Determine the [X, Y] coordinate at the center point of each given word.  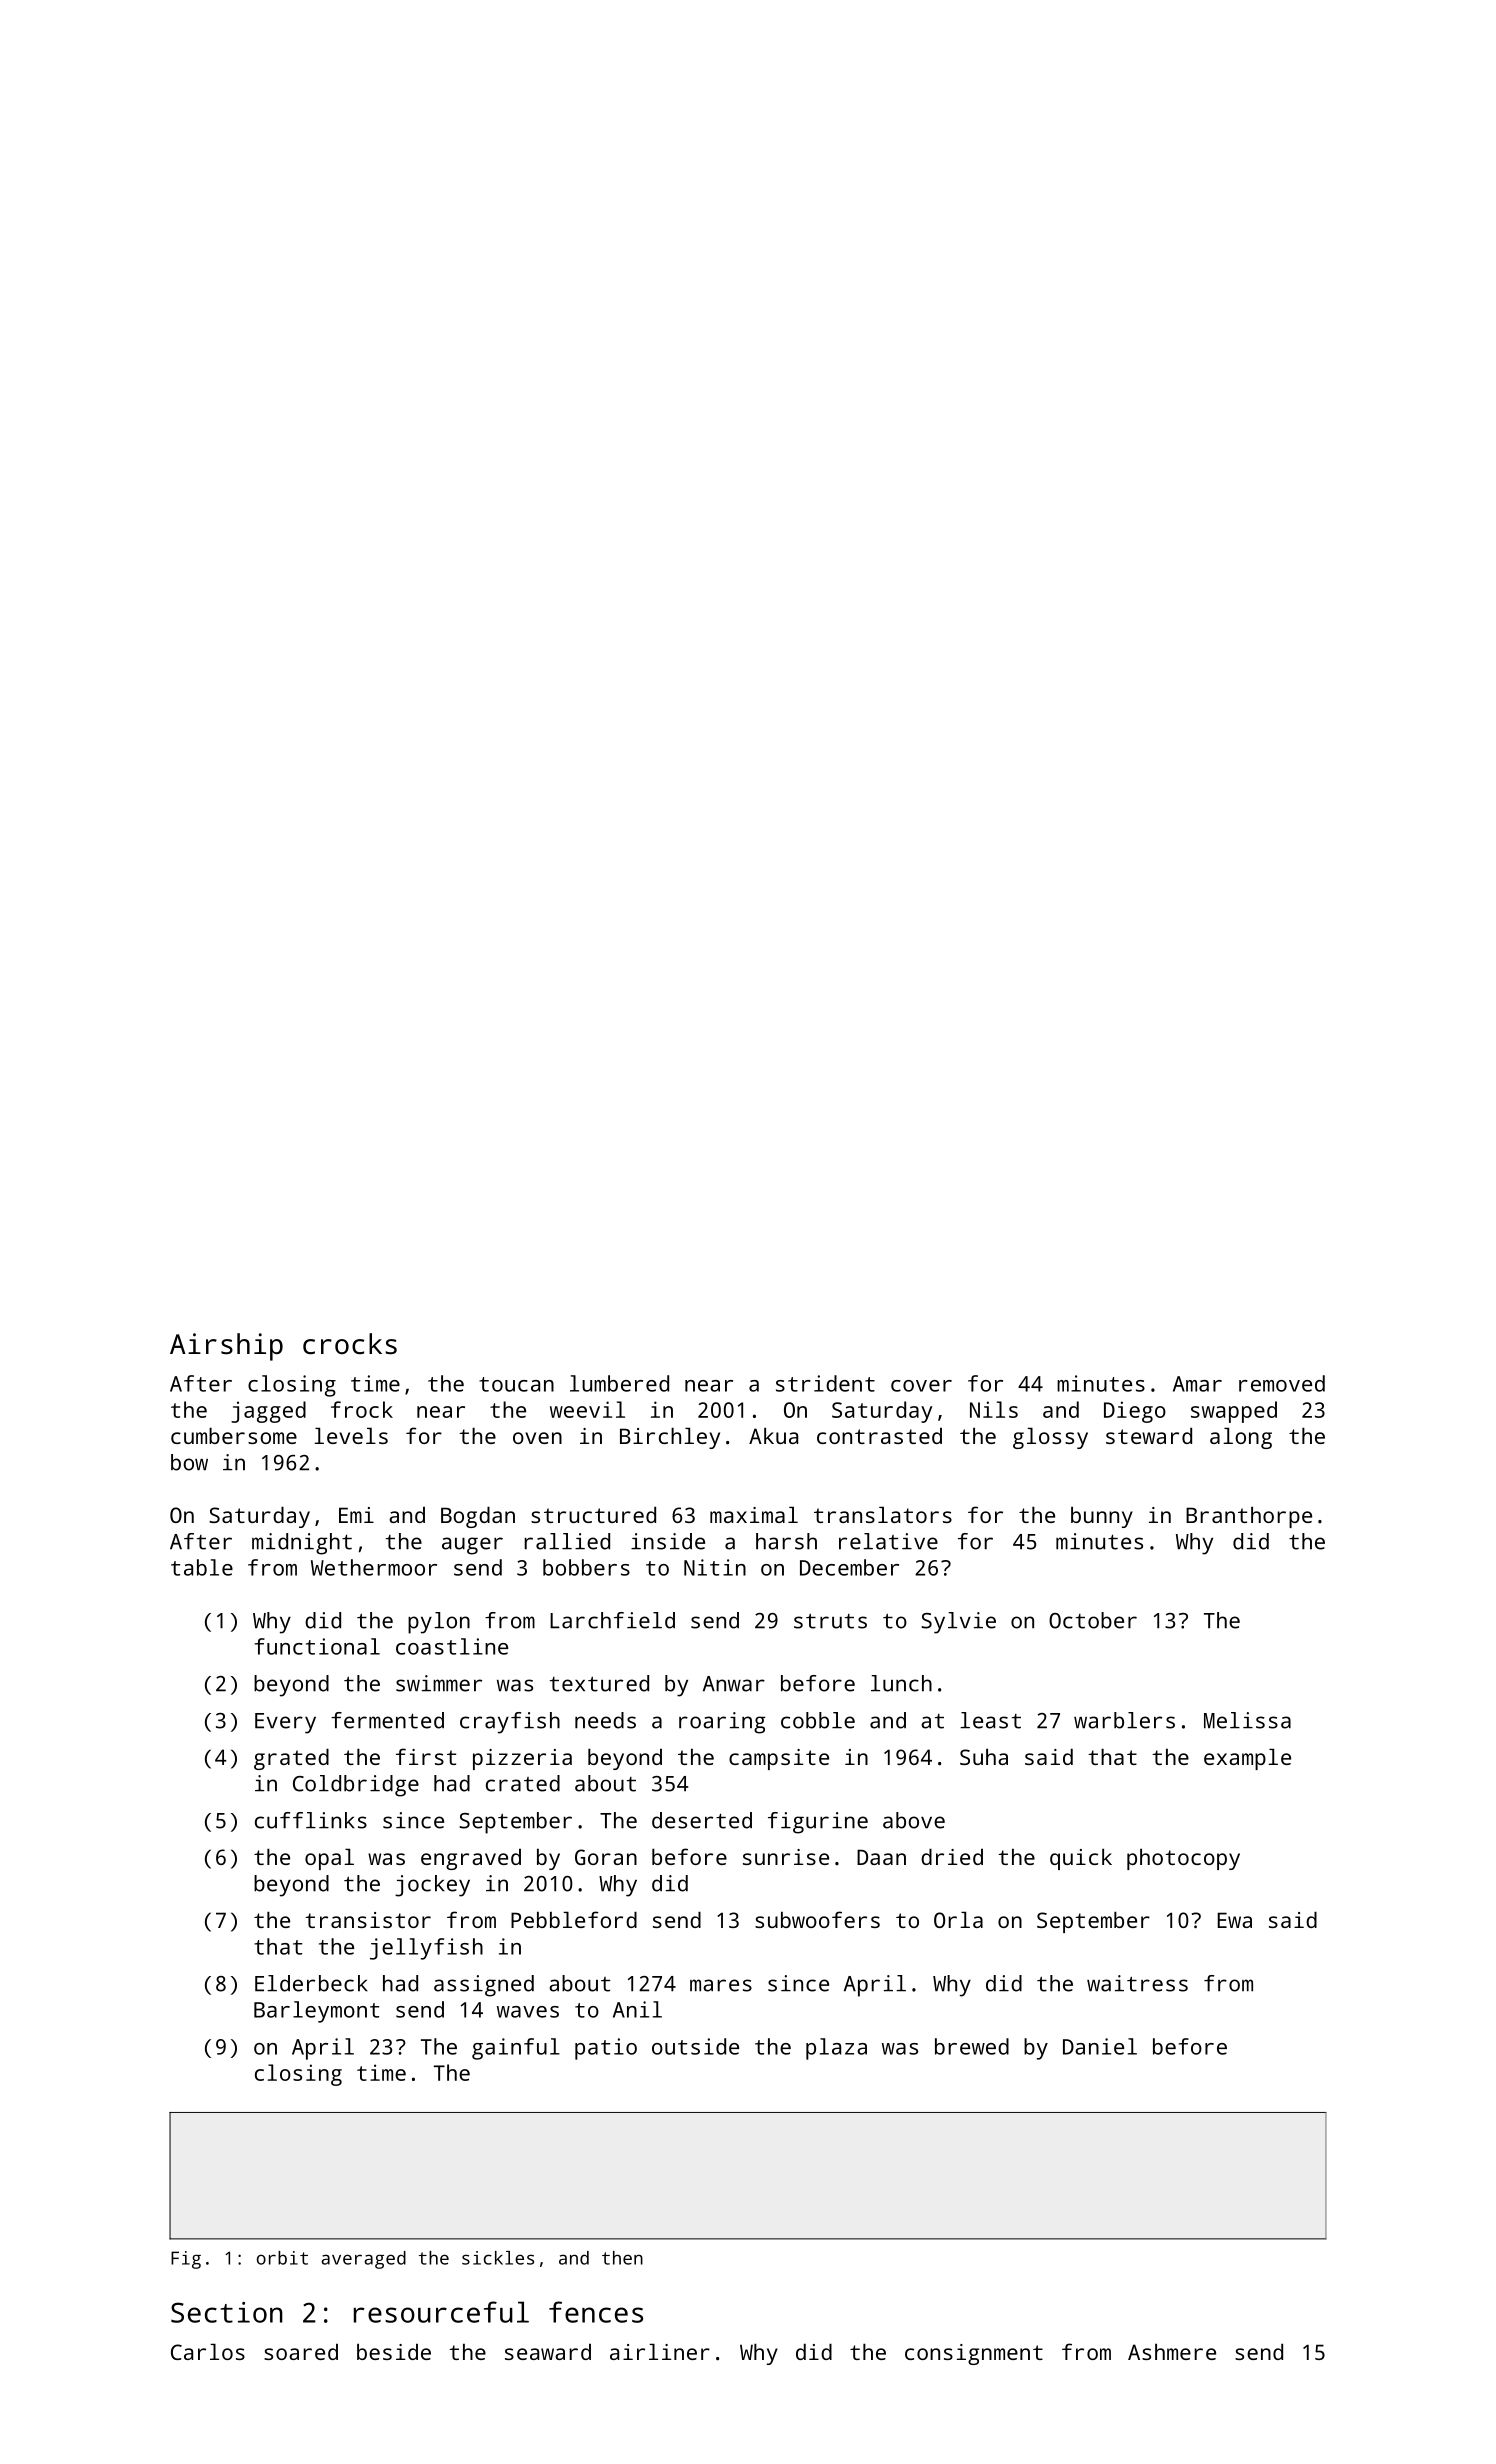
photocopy [1183, 1859]
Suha [984, 1756]
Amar [1197, 1384]
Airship [226, 1347]
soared [301, 2352]
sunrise [786, 1857]
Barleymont [316, 2012]
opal [329, 1859]
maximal [754, 1514]
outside [695, 2046]
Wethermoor [374, 1567]
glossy [1050, 1438]
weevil [587, 1409]
